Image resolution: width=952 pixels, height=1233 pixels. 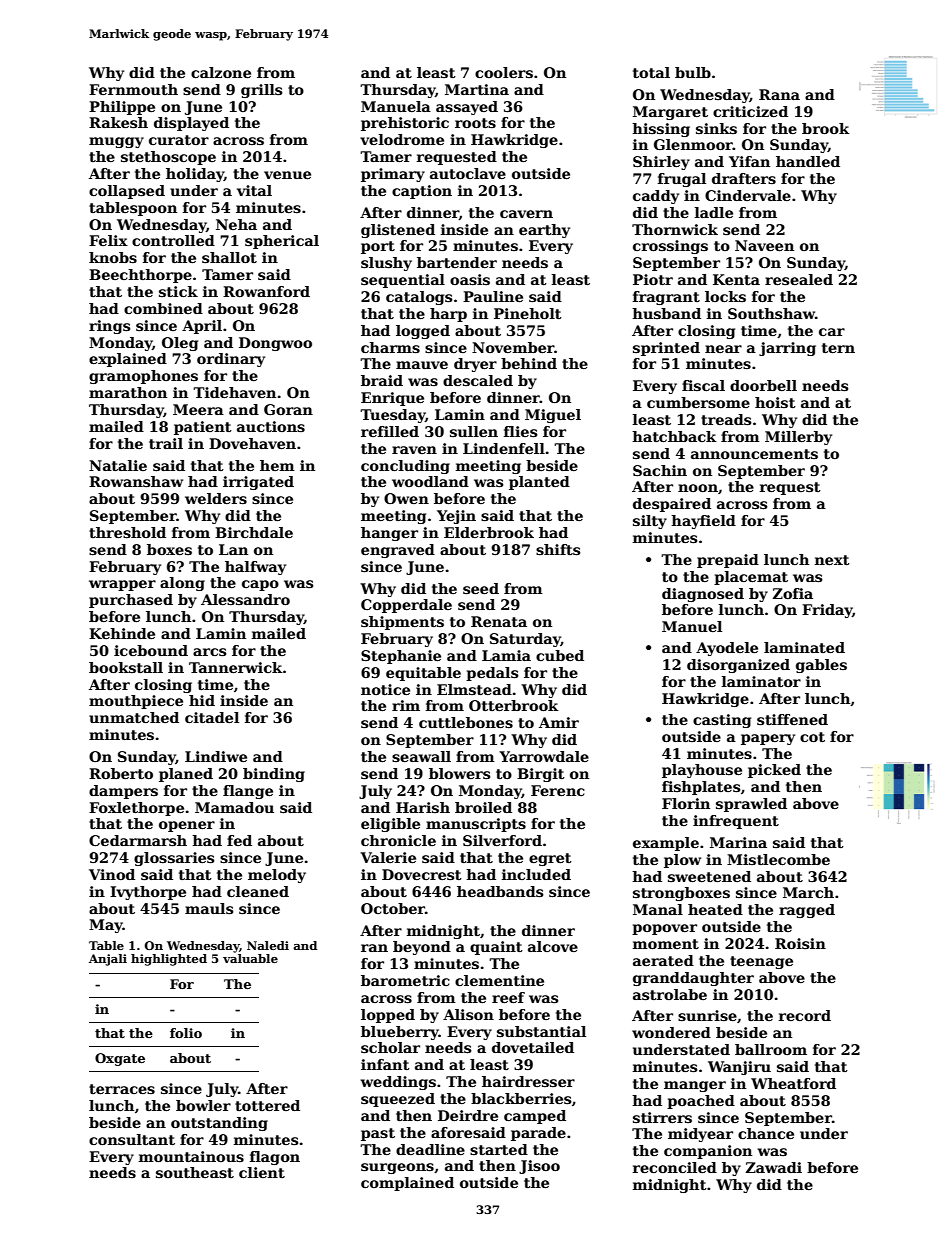 I want to click on gables, so click(x=821, y=666).
